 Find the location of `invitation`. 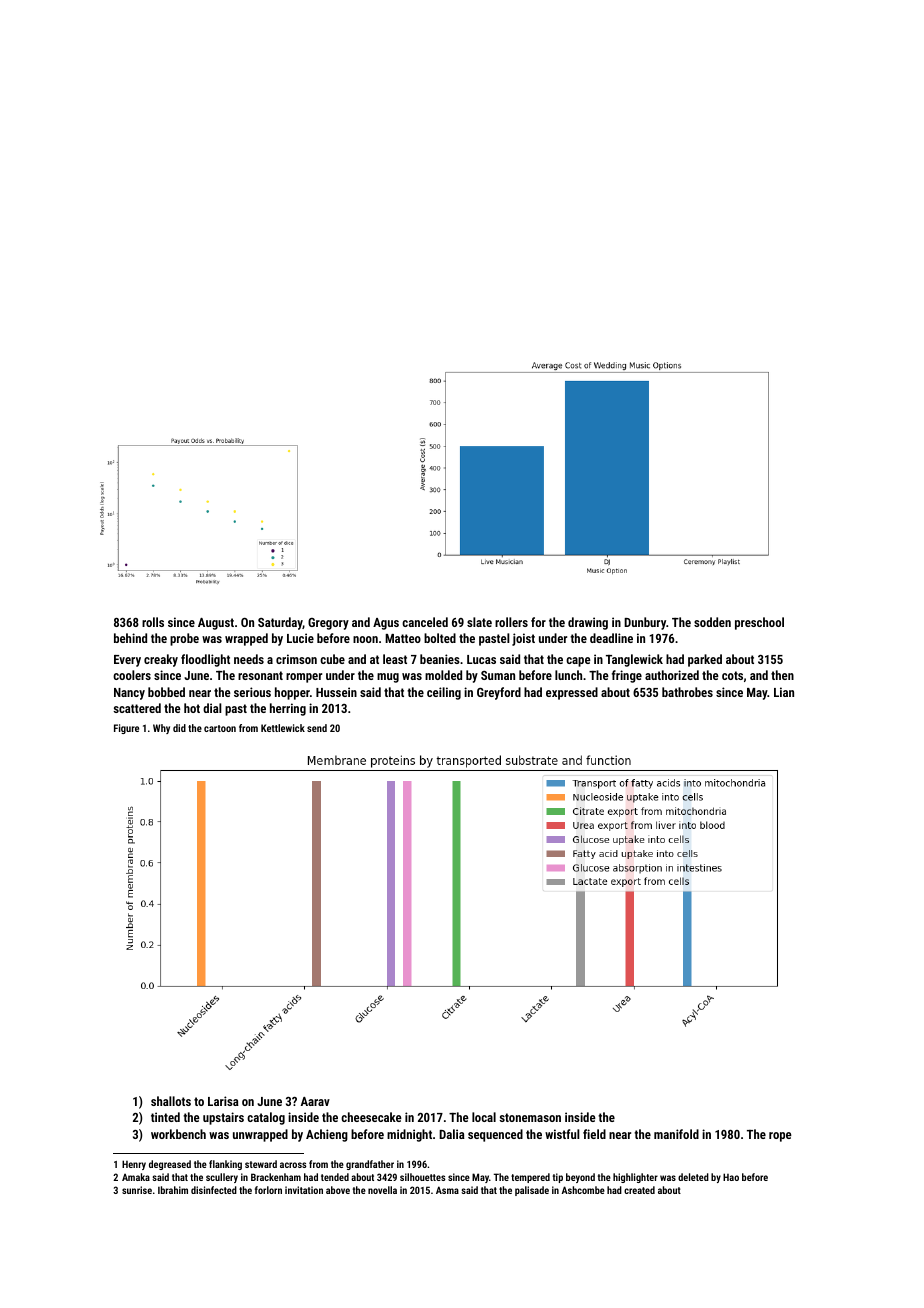

invitation is located at coordinates (304, 1190).
